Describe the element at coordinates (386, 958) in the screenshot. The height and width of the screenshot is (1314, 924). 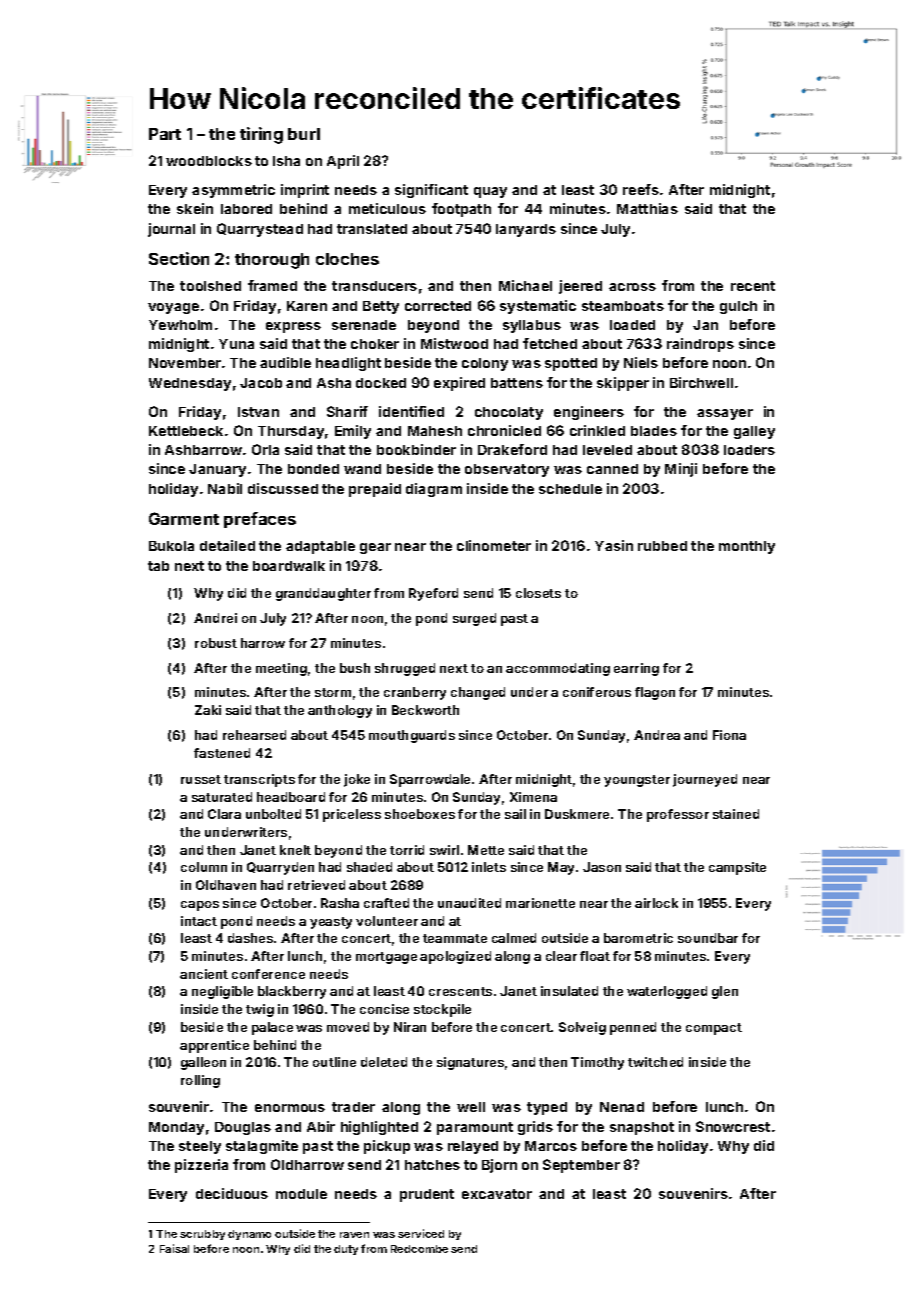
I see `mortgage` at that location.
